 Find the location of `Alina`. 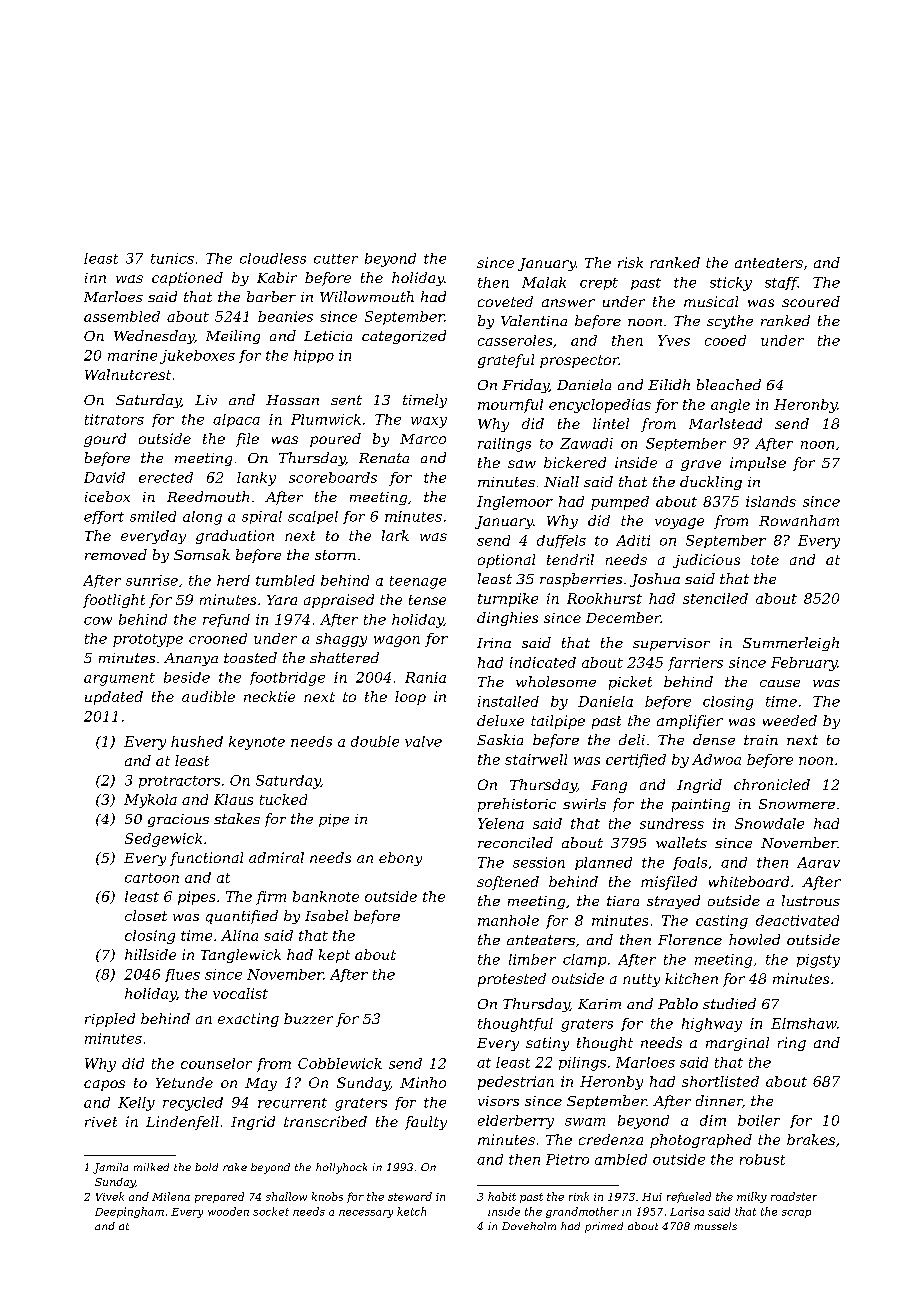

Alina is located at coordinates (239, 935).
